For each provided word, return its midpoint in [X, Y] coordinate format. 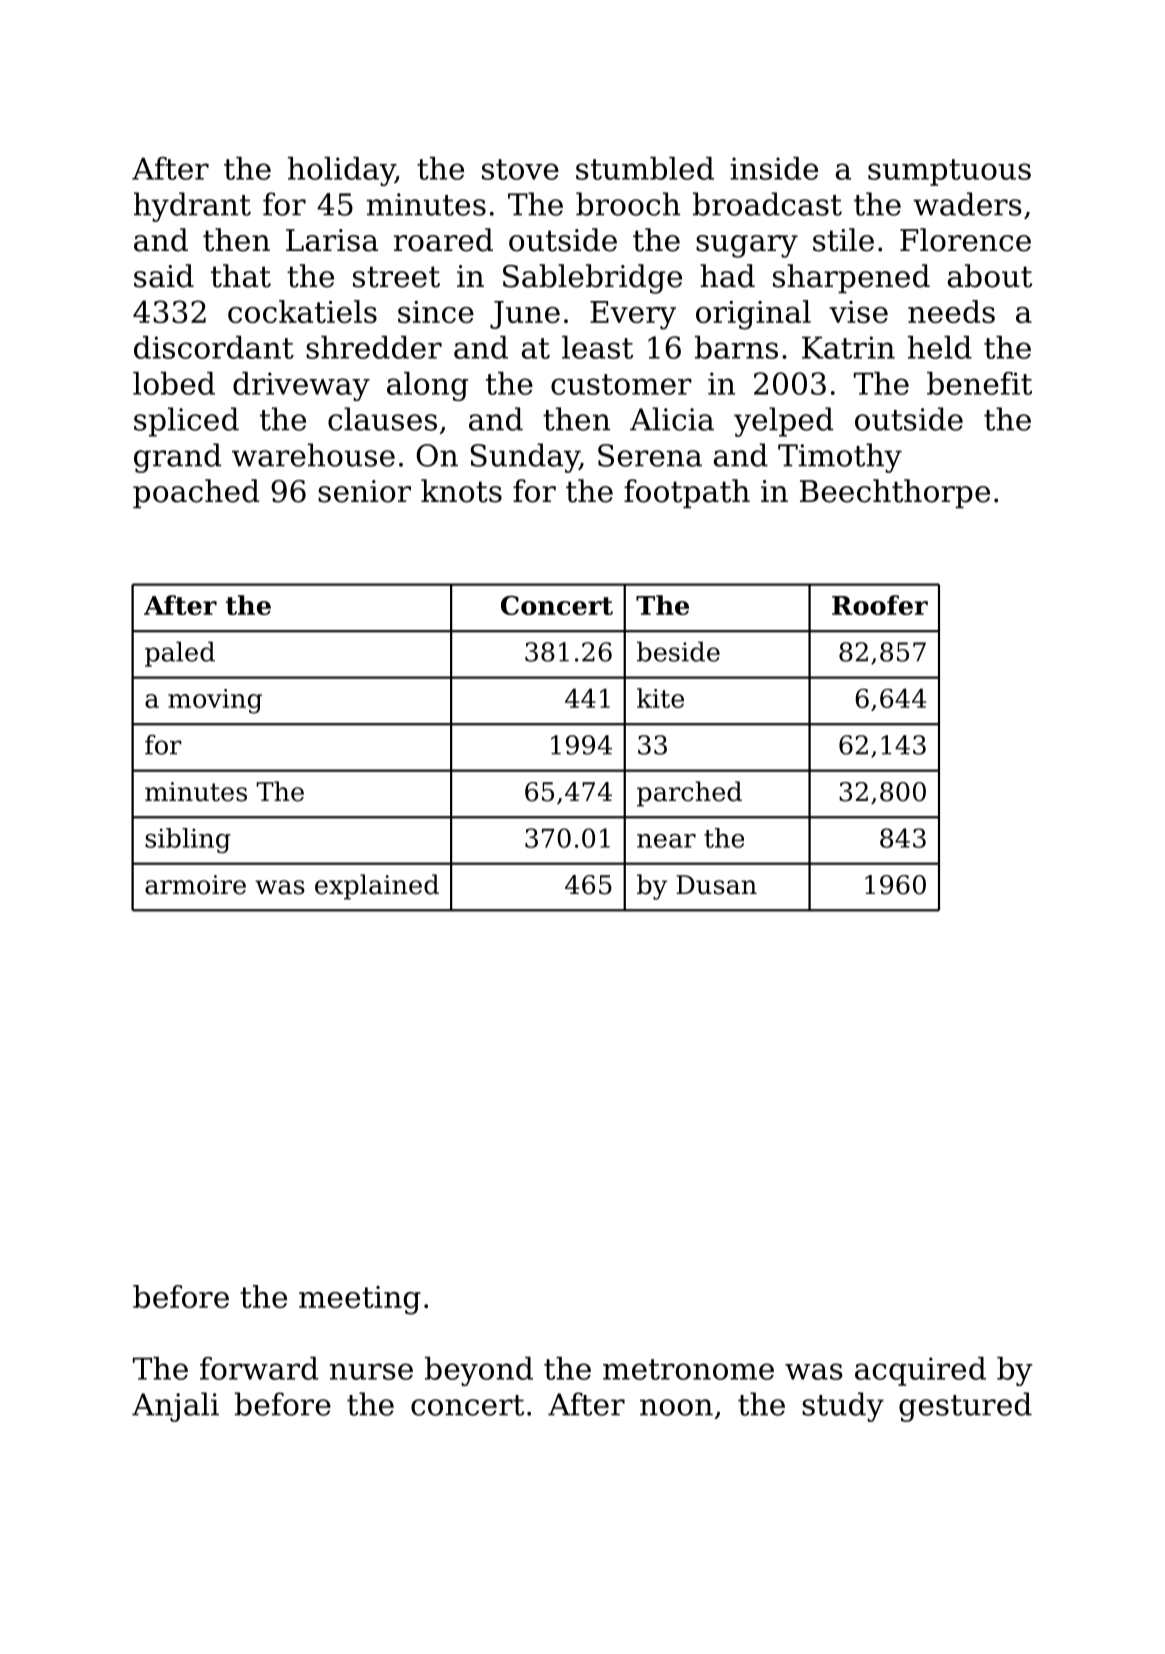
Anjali [175, 1407]
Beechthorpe [895, 493]
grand [177, 458]
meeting [360, 1300]
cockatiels [302, 311]
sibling [188, 840]
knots [461, 491]
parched [689, 794]
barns [736, 347]
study [843, 1407]
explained [377, 887]
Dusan [716, 885]
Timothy [840, 458]
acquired [920, 1371]
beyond [479, 1371]
